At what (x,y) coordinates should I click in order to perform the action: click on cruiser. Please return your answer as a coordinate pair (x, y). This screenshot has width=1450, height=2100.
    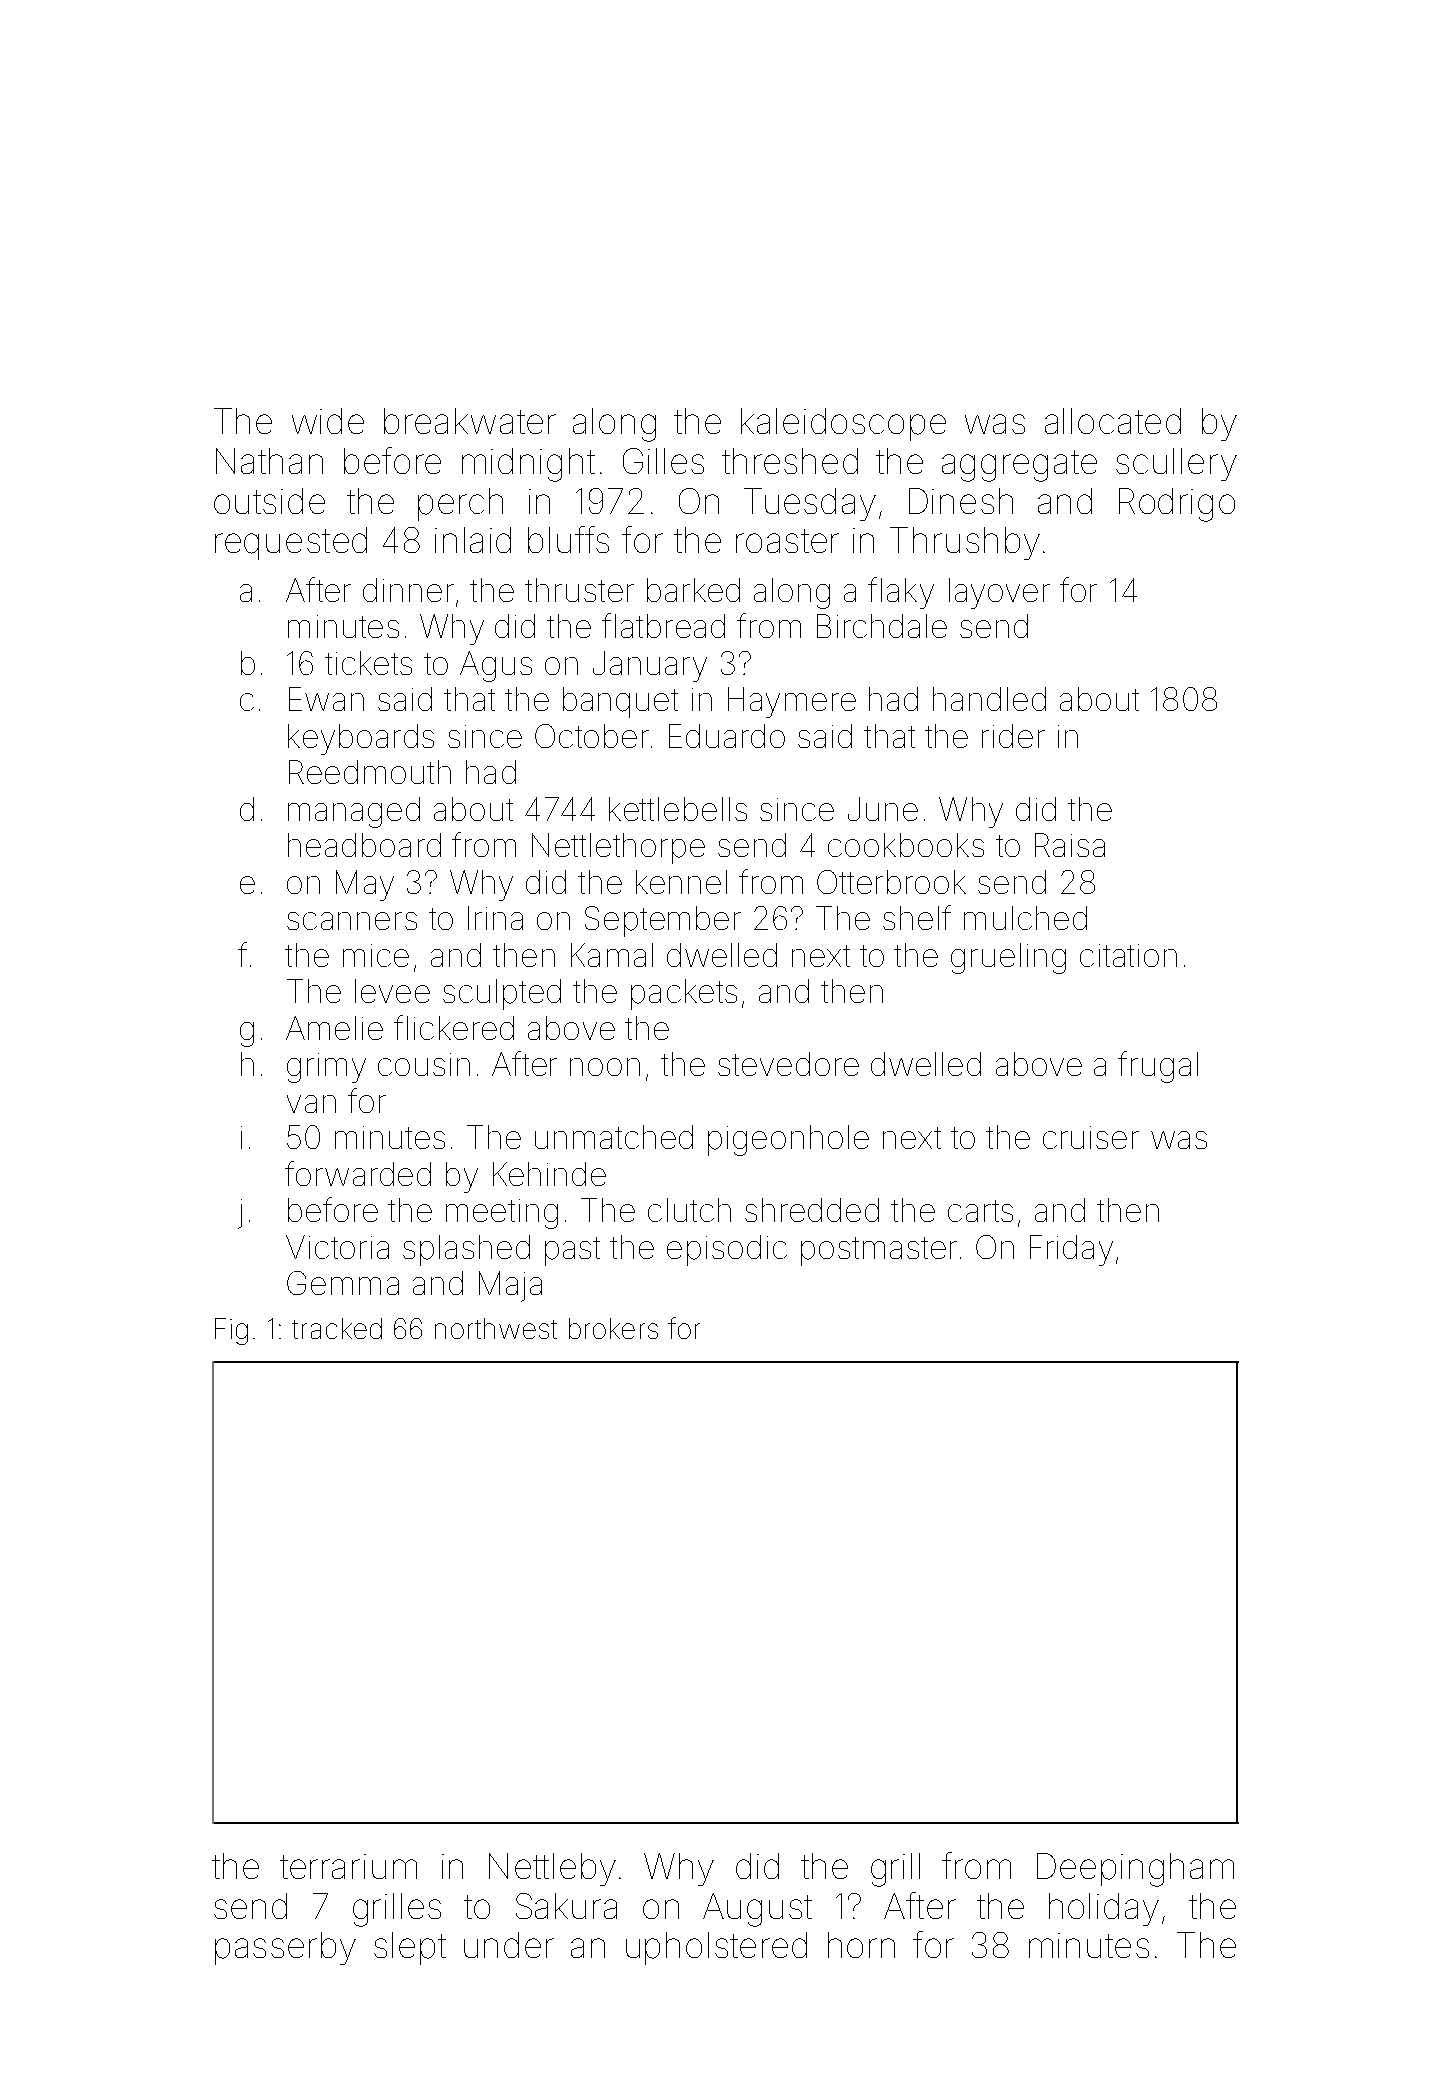
    Looking at the image, I should click on (1091, 1137).
